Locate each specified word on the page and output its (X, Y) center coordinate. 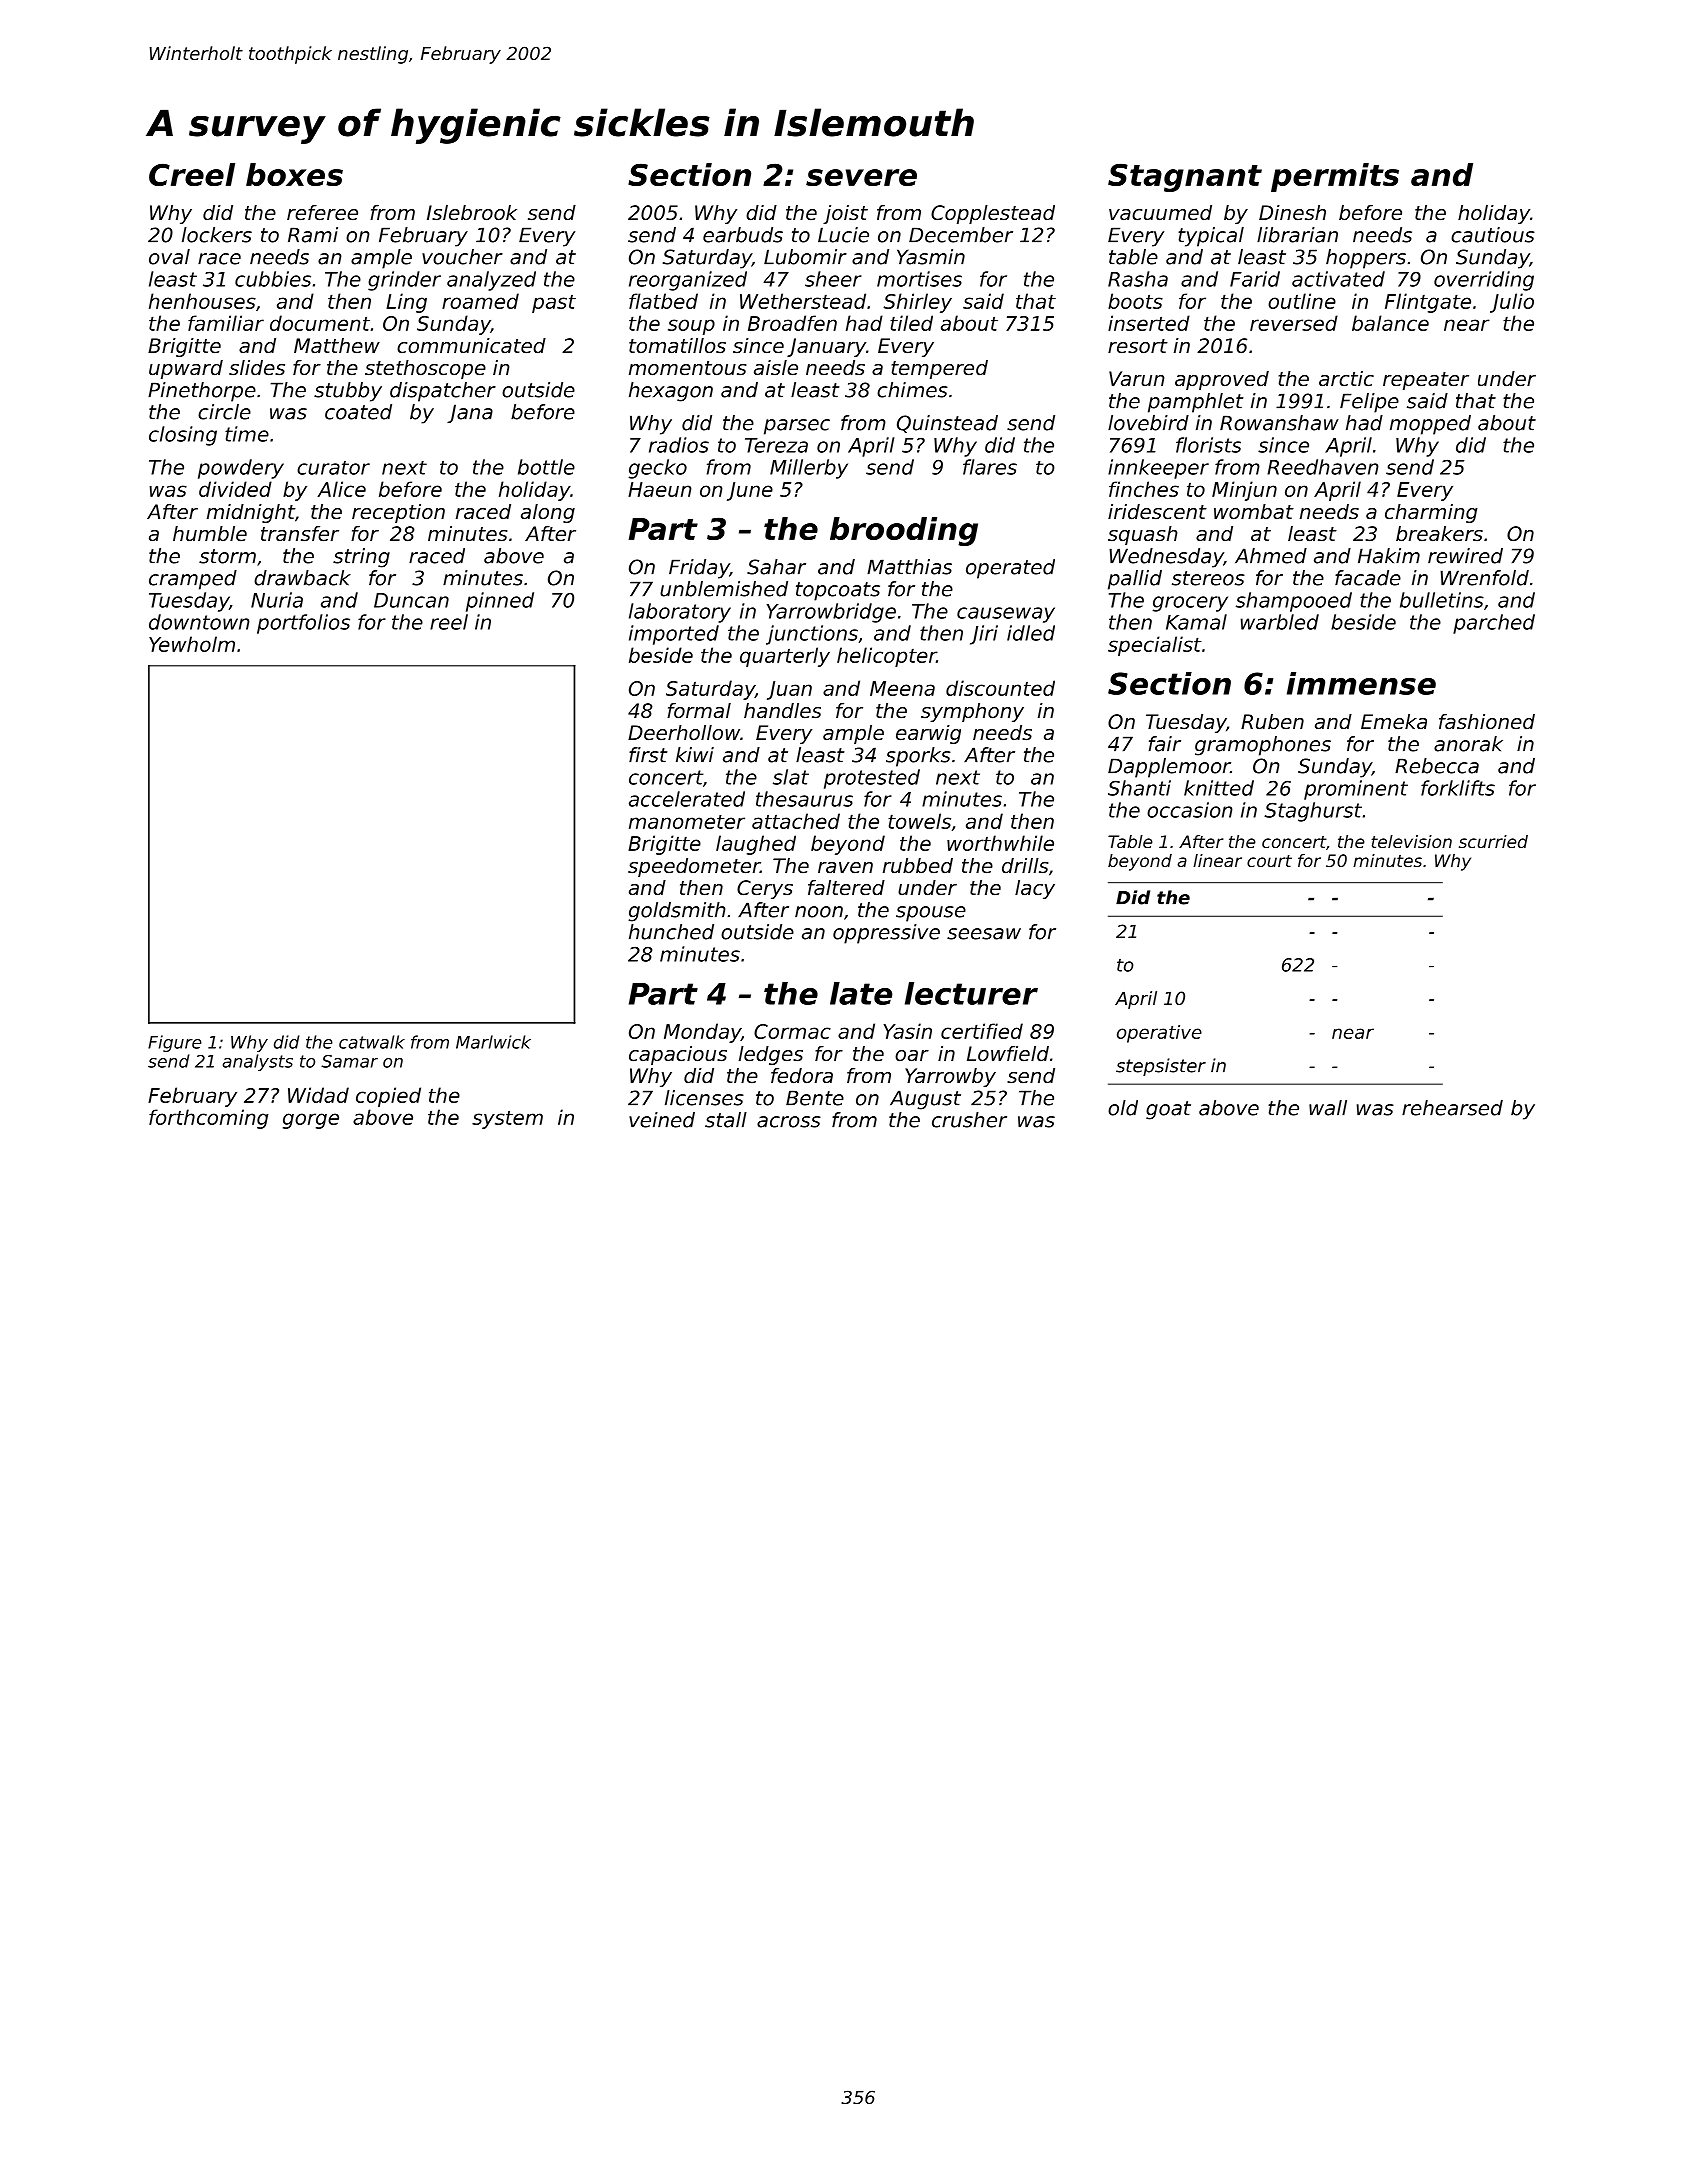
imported (674, 635)
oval (169, 257)
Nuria (277, 600)
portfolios (303, 624)
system (507, 1120)
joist (845, 214)
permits (1335, 177)
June (750, 491)
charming (1431, 513)
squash (1142, 535)
